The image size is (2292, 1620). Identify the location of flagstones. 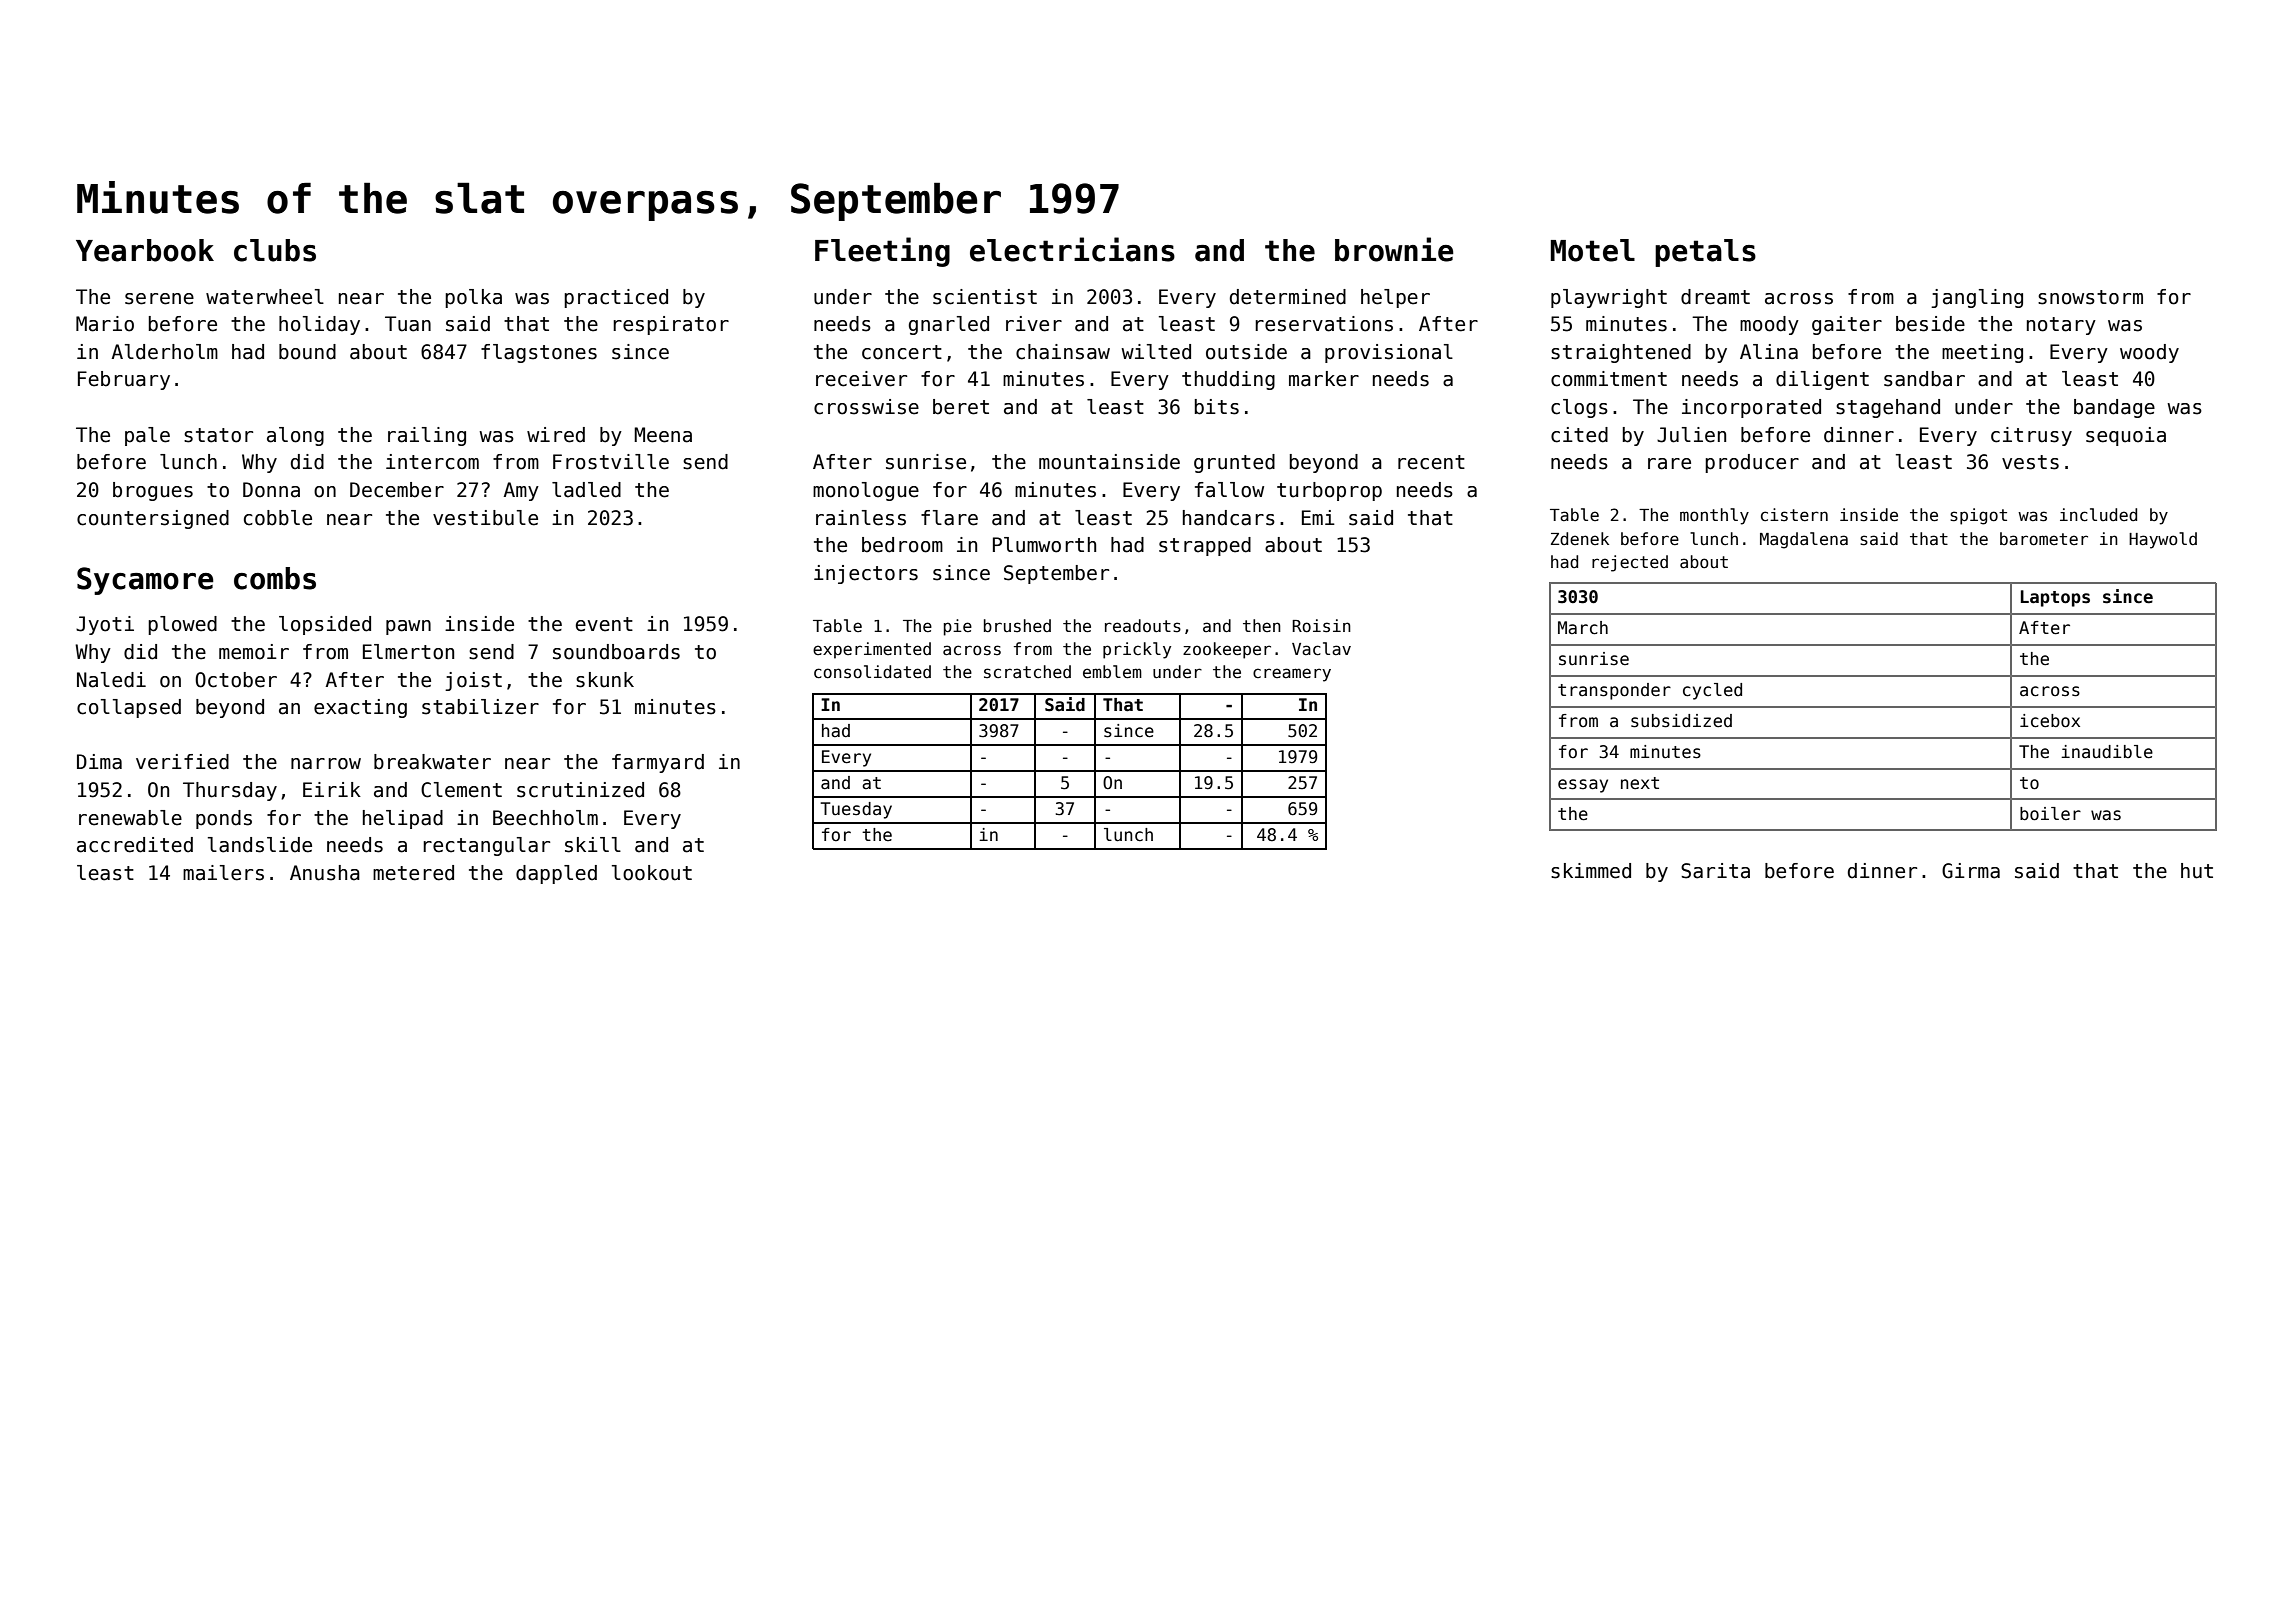
(539, 353).
